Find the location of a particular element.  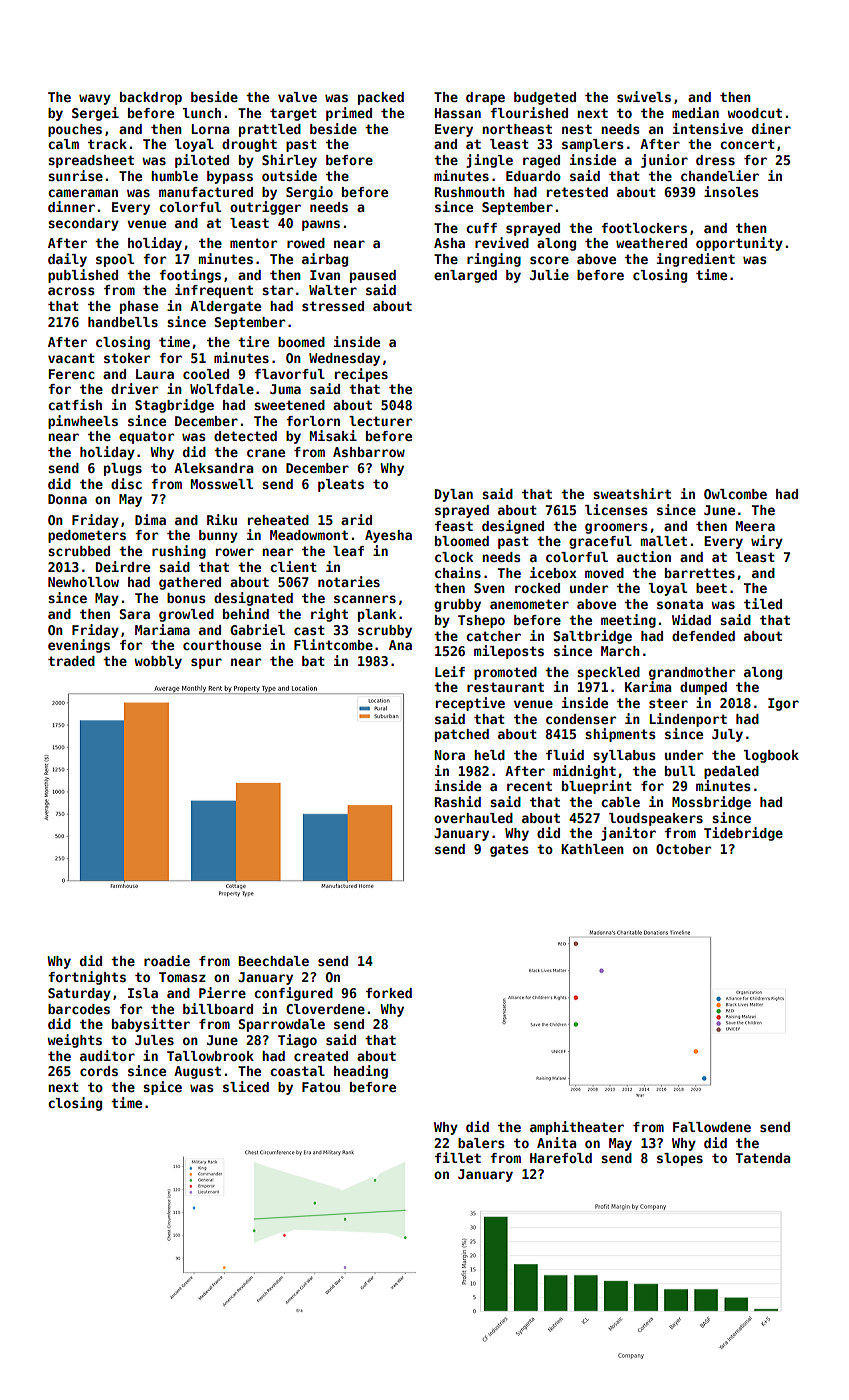

spice is located at coordinates (162, 1088).
